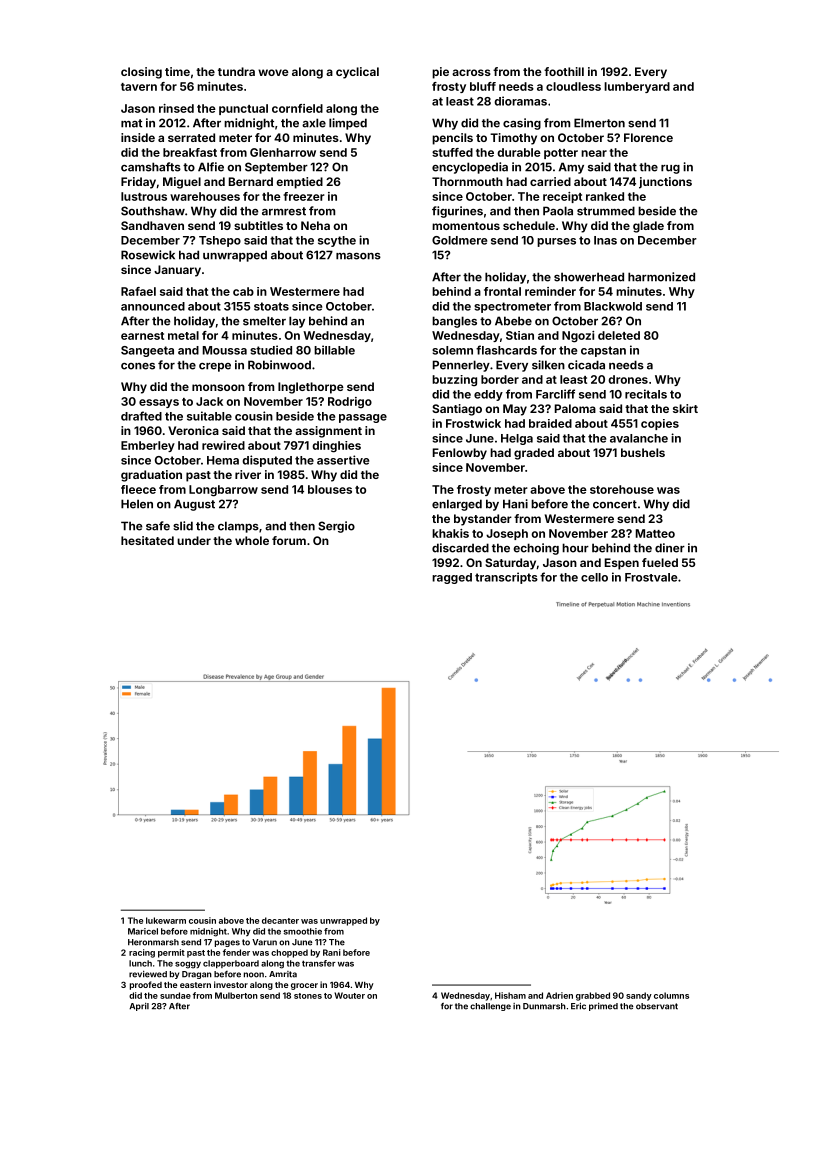 This page has height=1163, width=819. Describe the element at coordinates (143, 931) in the page. I see `Maricel` at that location.
